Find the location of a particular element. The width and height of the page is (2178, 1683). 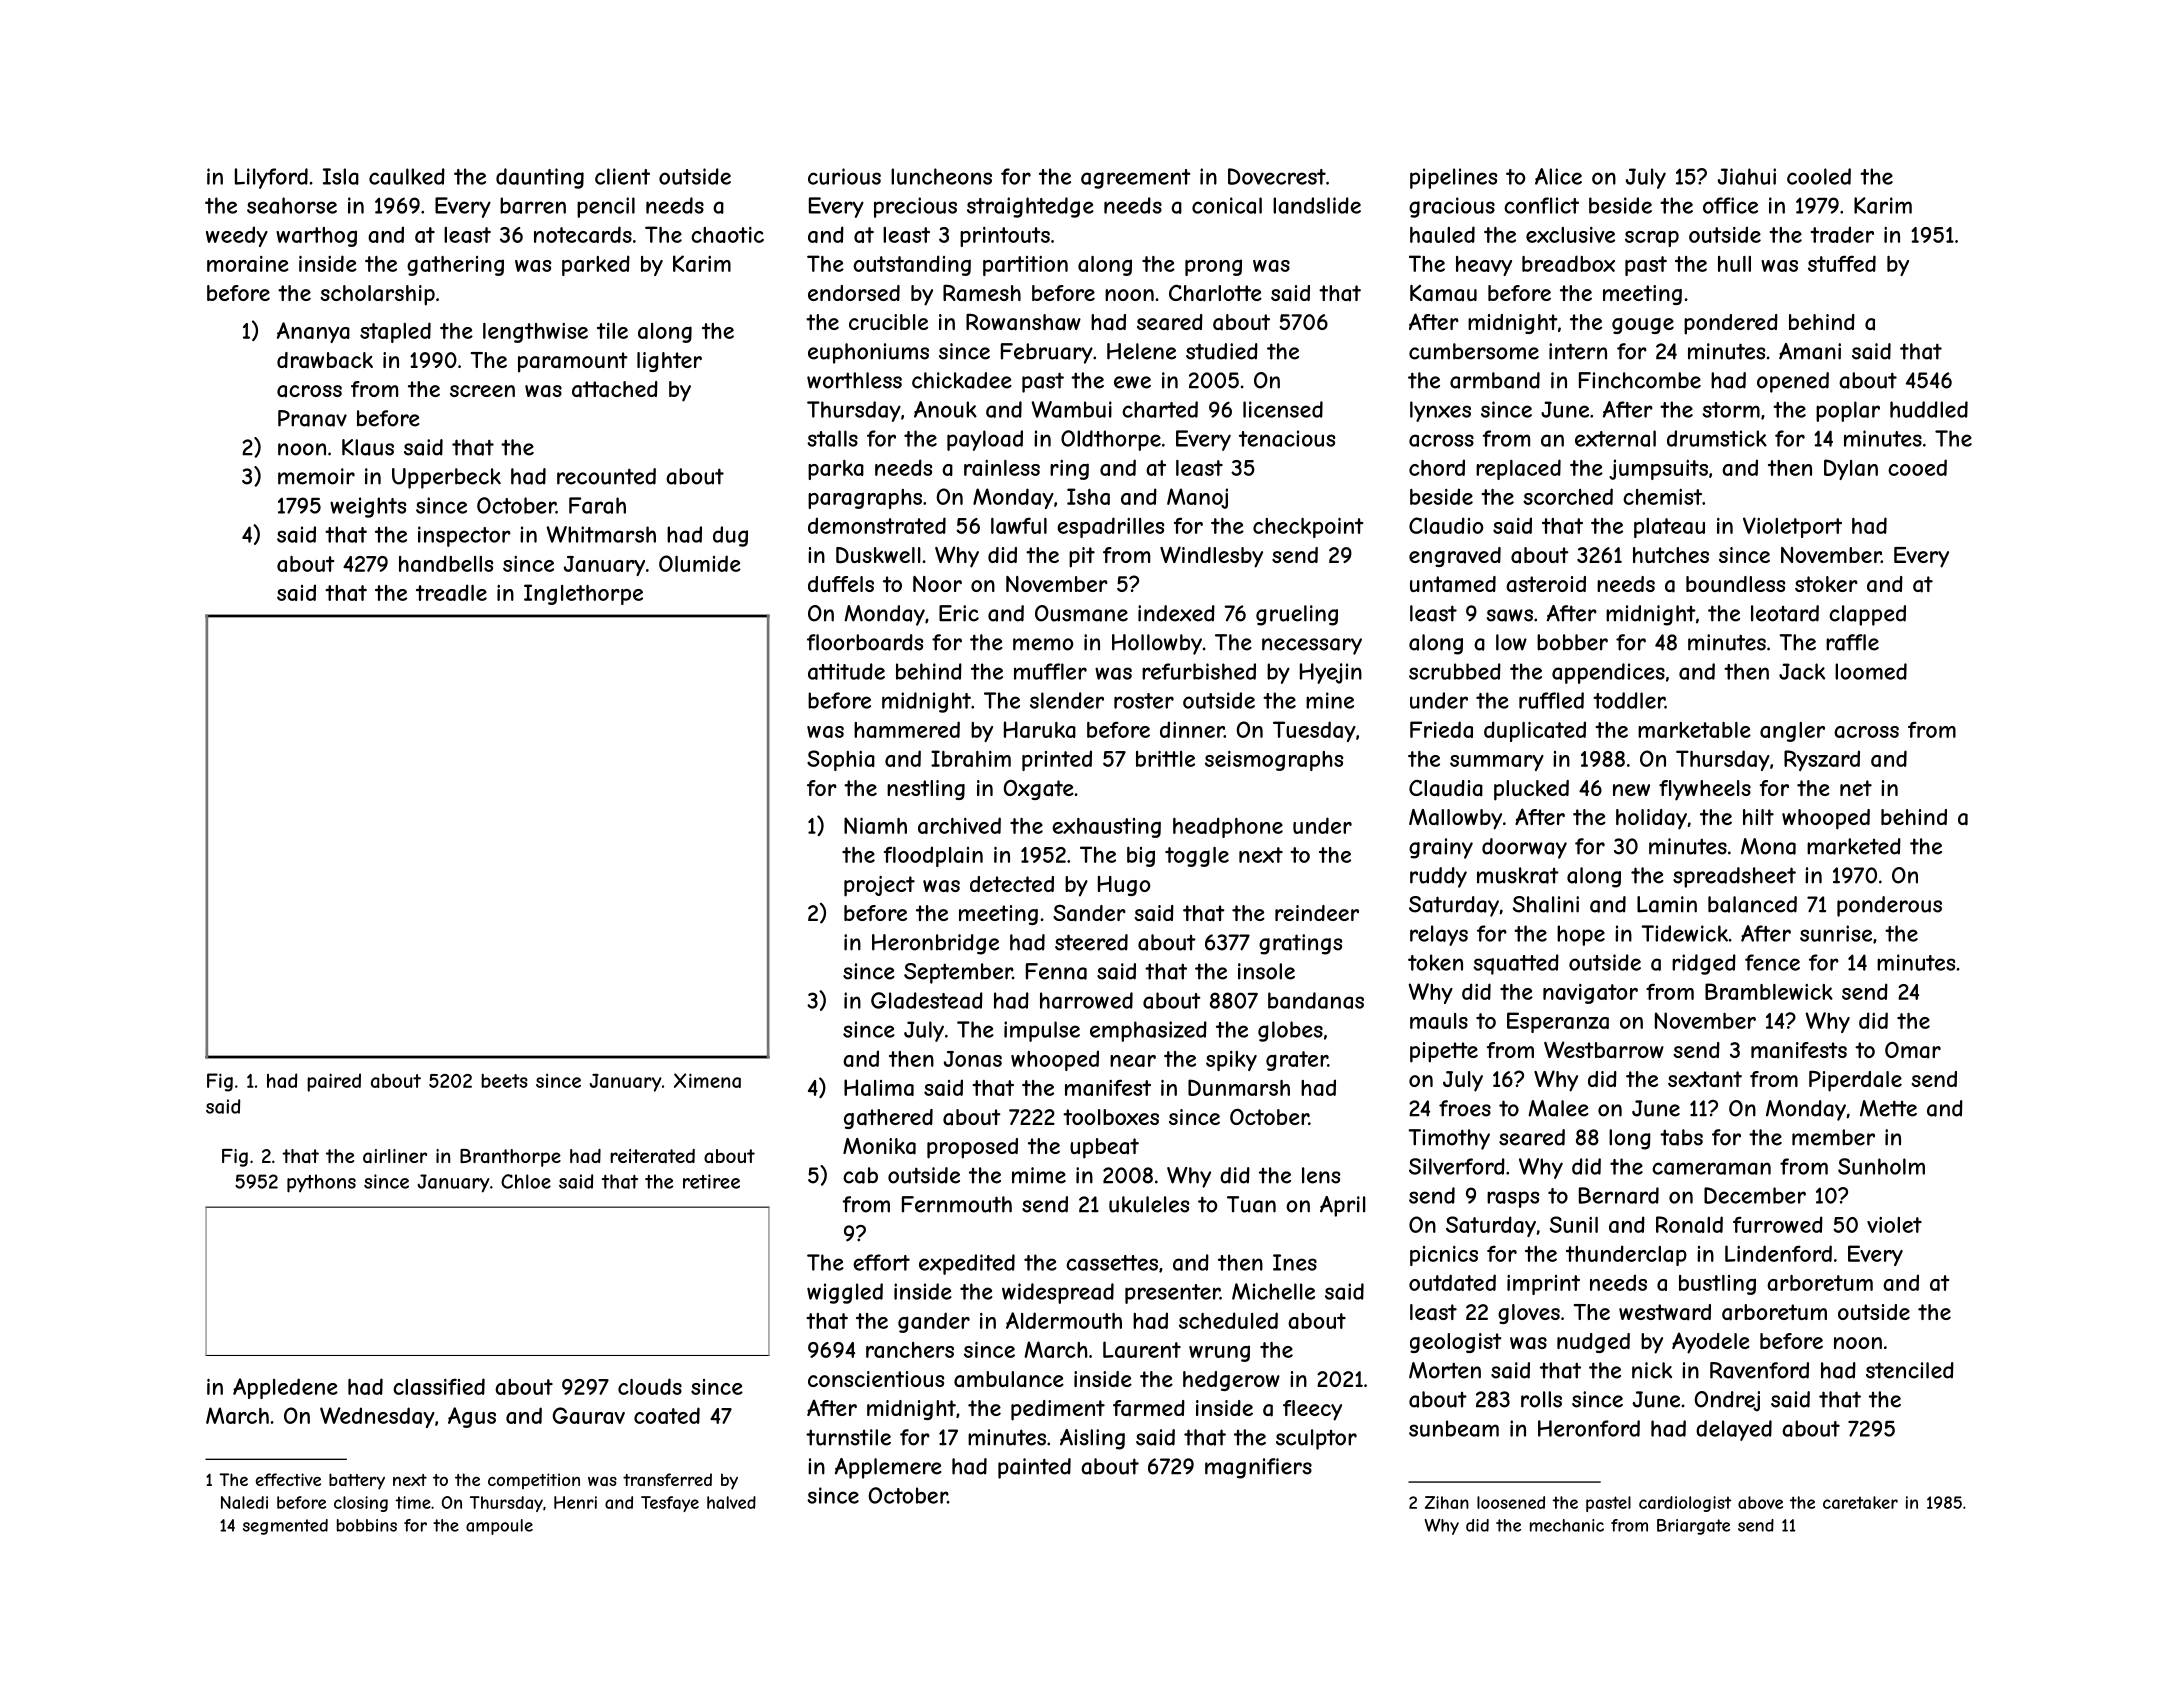

Lilyford is located at coordinates (271, 178).
